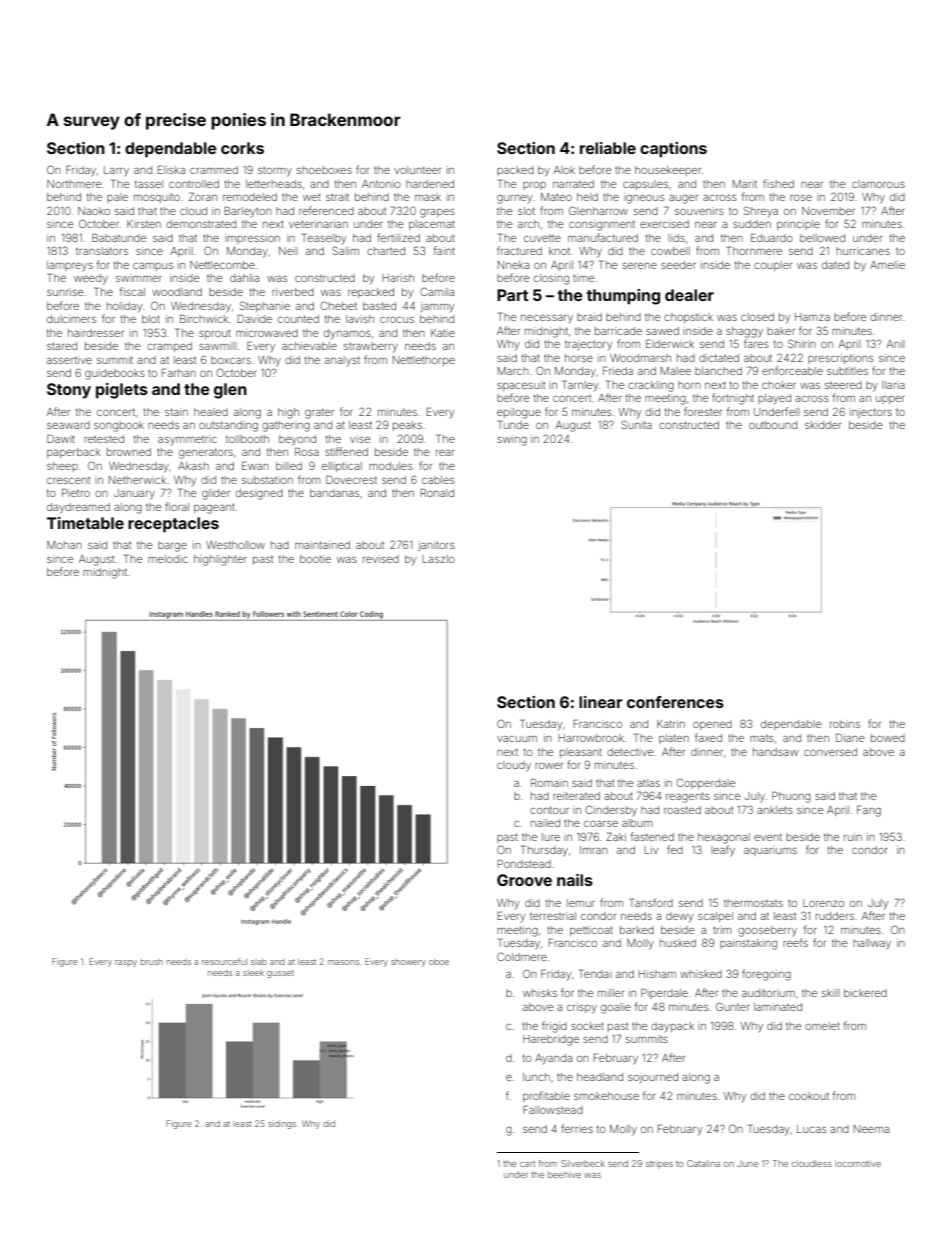 Image resolution: width=952 pixels, height=1233 pixels. What do you see at coordinates (517, 739) in the page?
I see `vacuum` at bounding box center [517, 739].
